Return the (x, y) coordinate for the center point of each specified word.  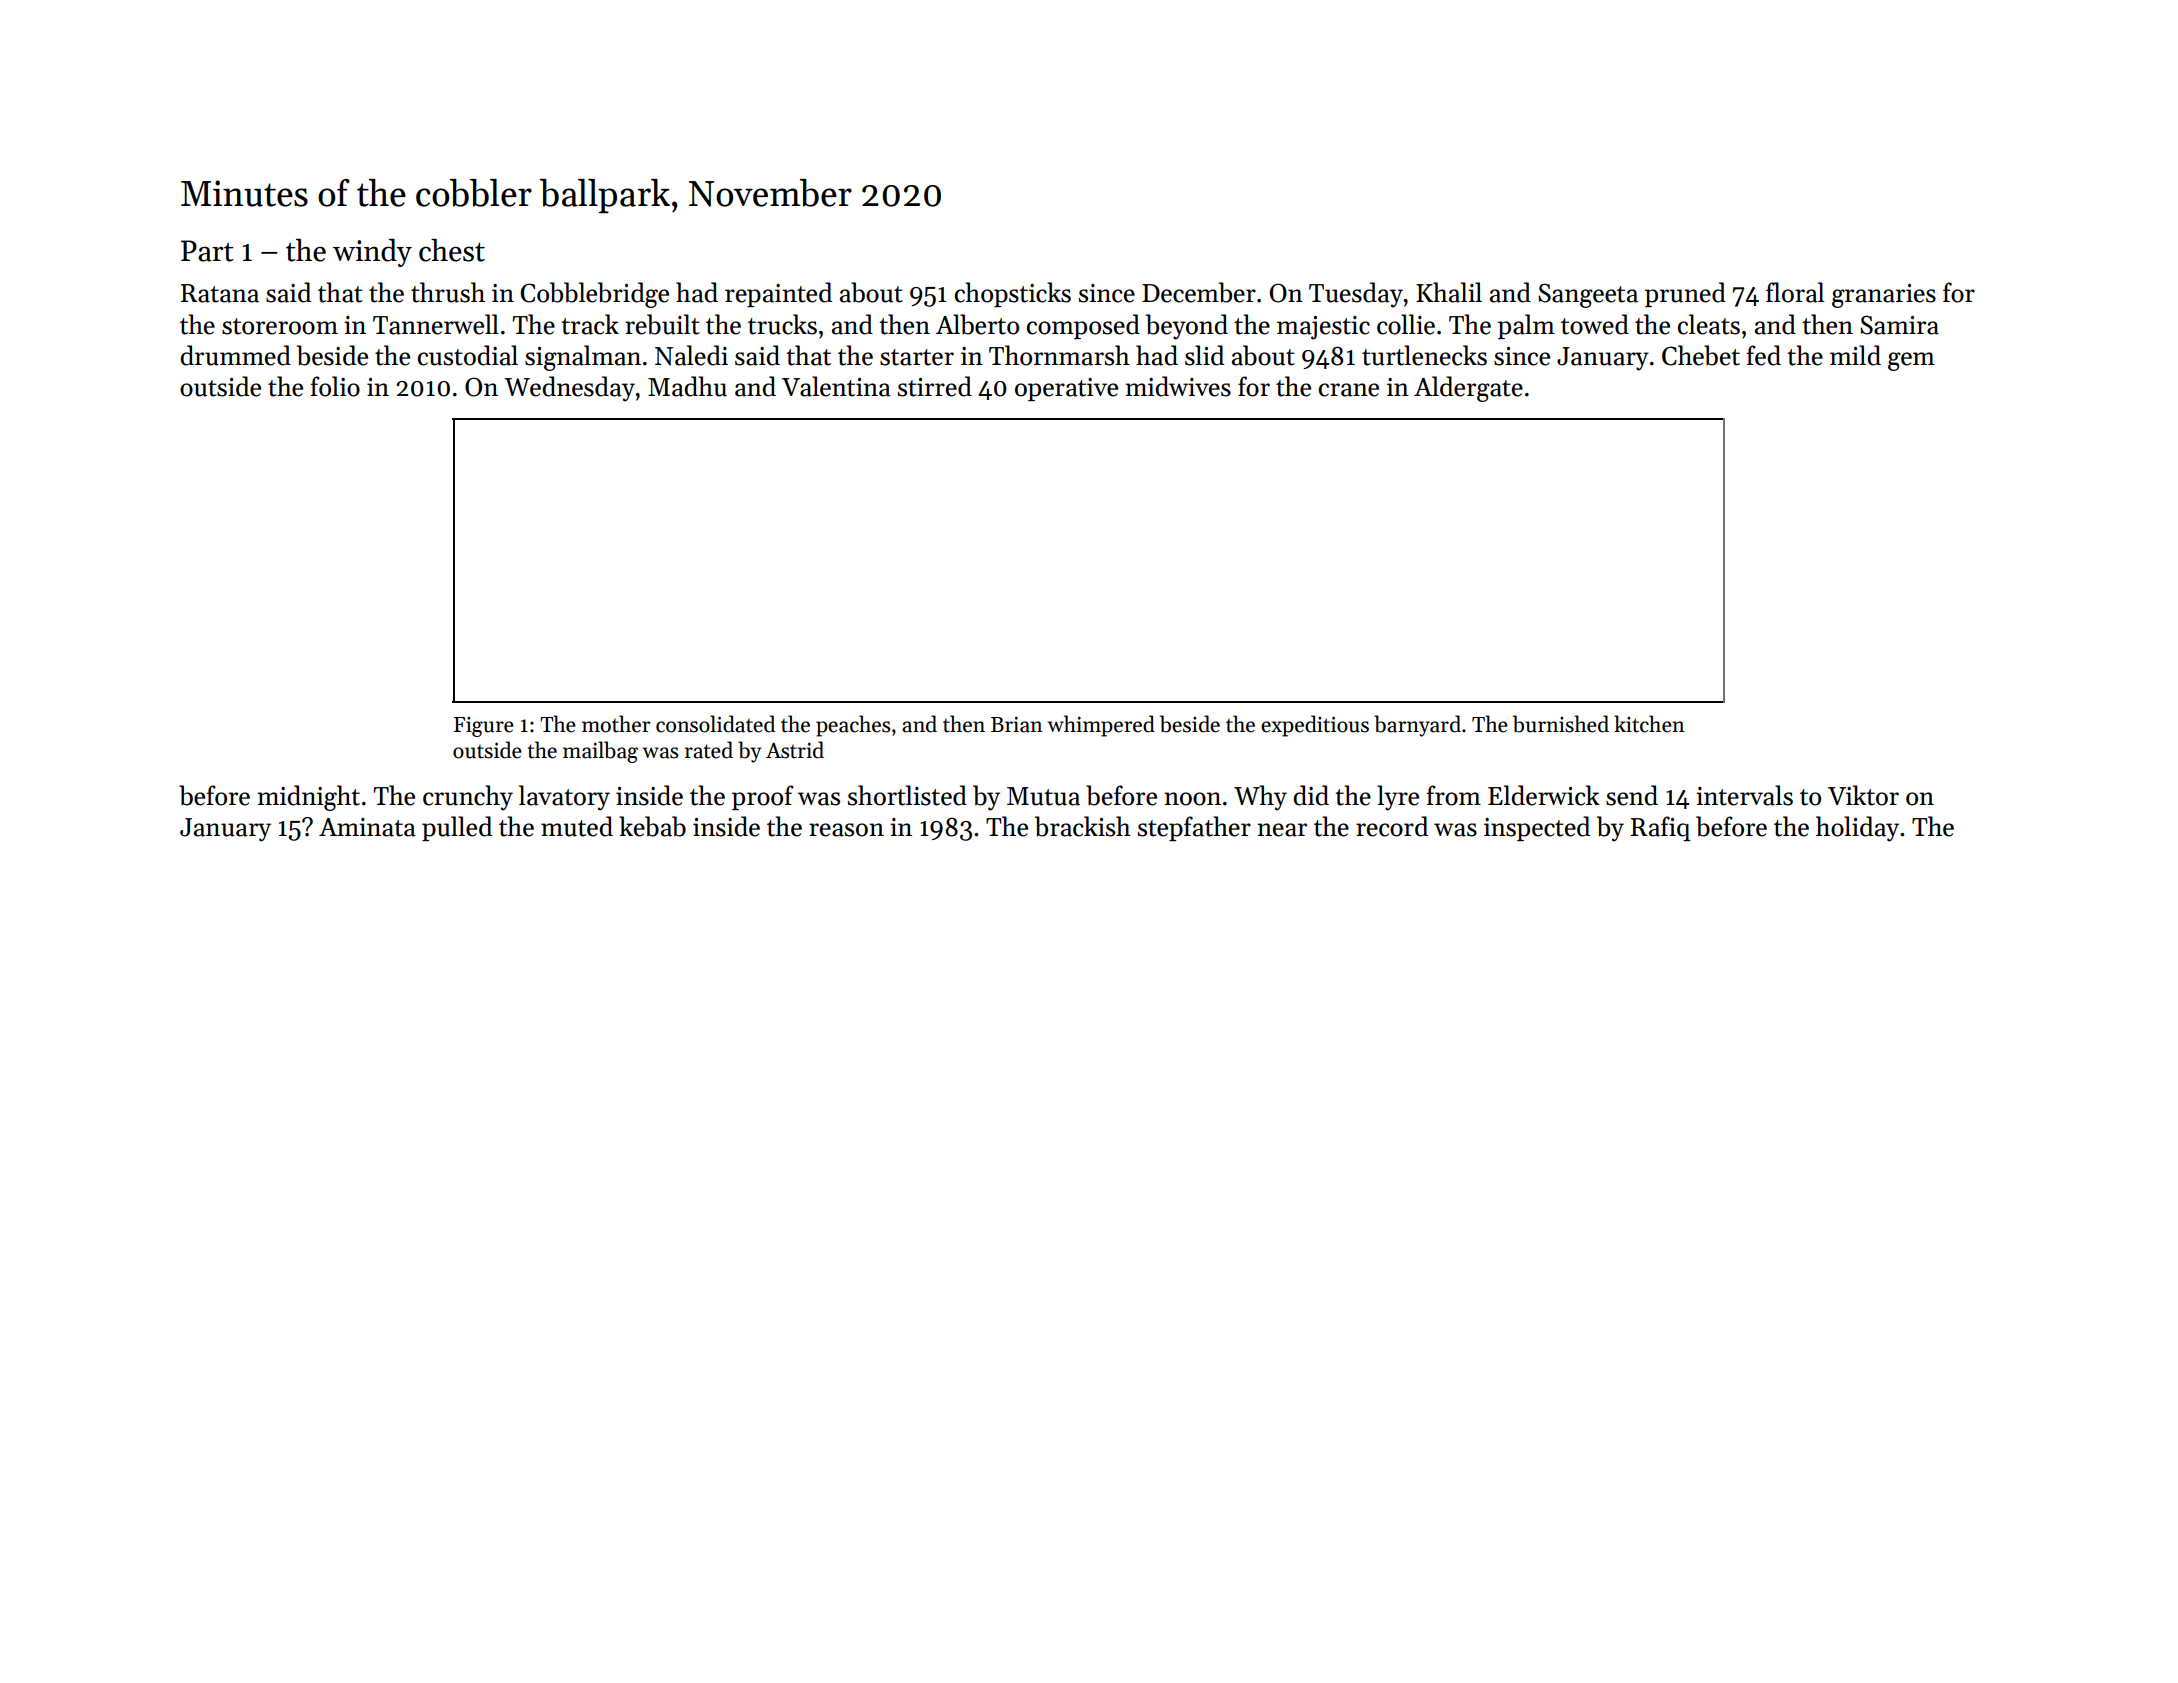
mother (616, 724)
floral (1795, 292)
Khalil (1449, 292)
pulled (457, 828)
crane (1349, 390)
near (1282, 830)
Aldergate (1468, 389)
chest (452, 250)
